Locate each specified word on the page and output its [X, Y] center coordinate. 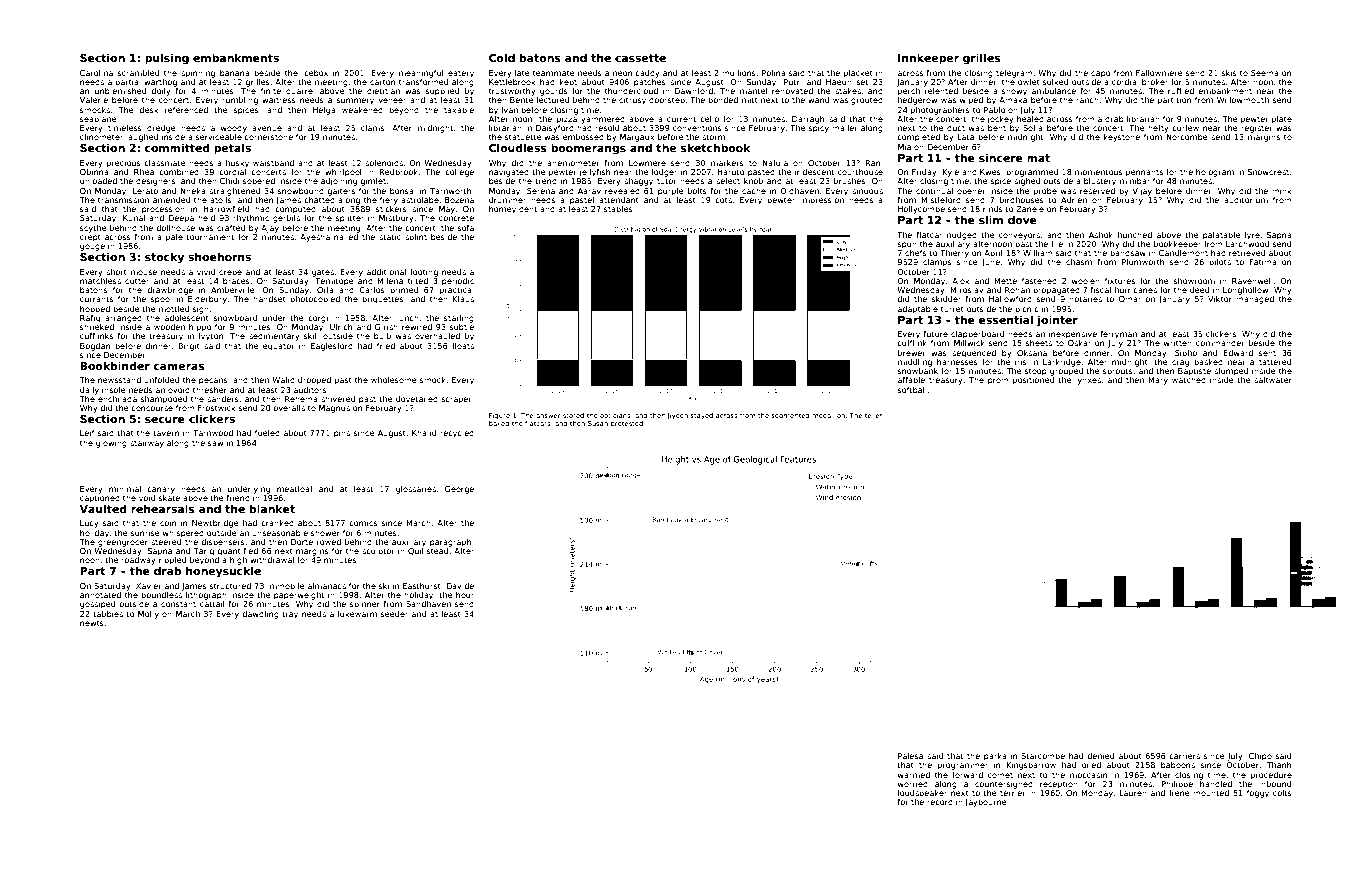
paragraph [450, 543]
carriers [1184, 756]
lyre [1252, 236]
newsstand [119, 380]
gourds [554, 92]
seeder [394, 614]
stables [618, 209]
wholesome [394, 380]
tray [290, 615]
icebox [315, 73]
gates [323, 273]
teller [873, 415]
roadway [138, 561]
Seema [1265, 73]
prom [998, 381]
